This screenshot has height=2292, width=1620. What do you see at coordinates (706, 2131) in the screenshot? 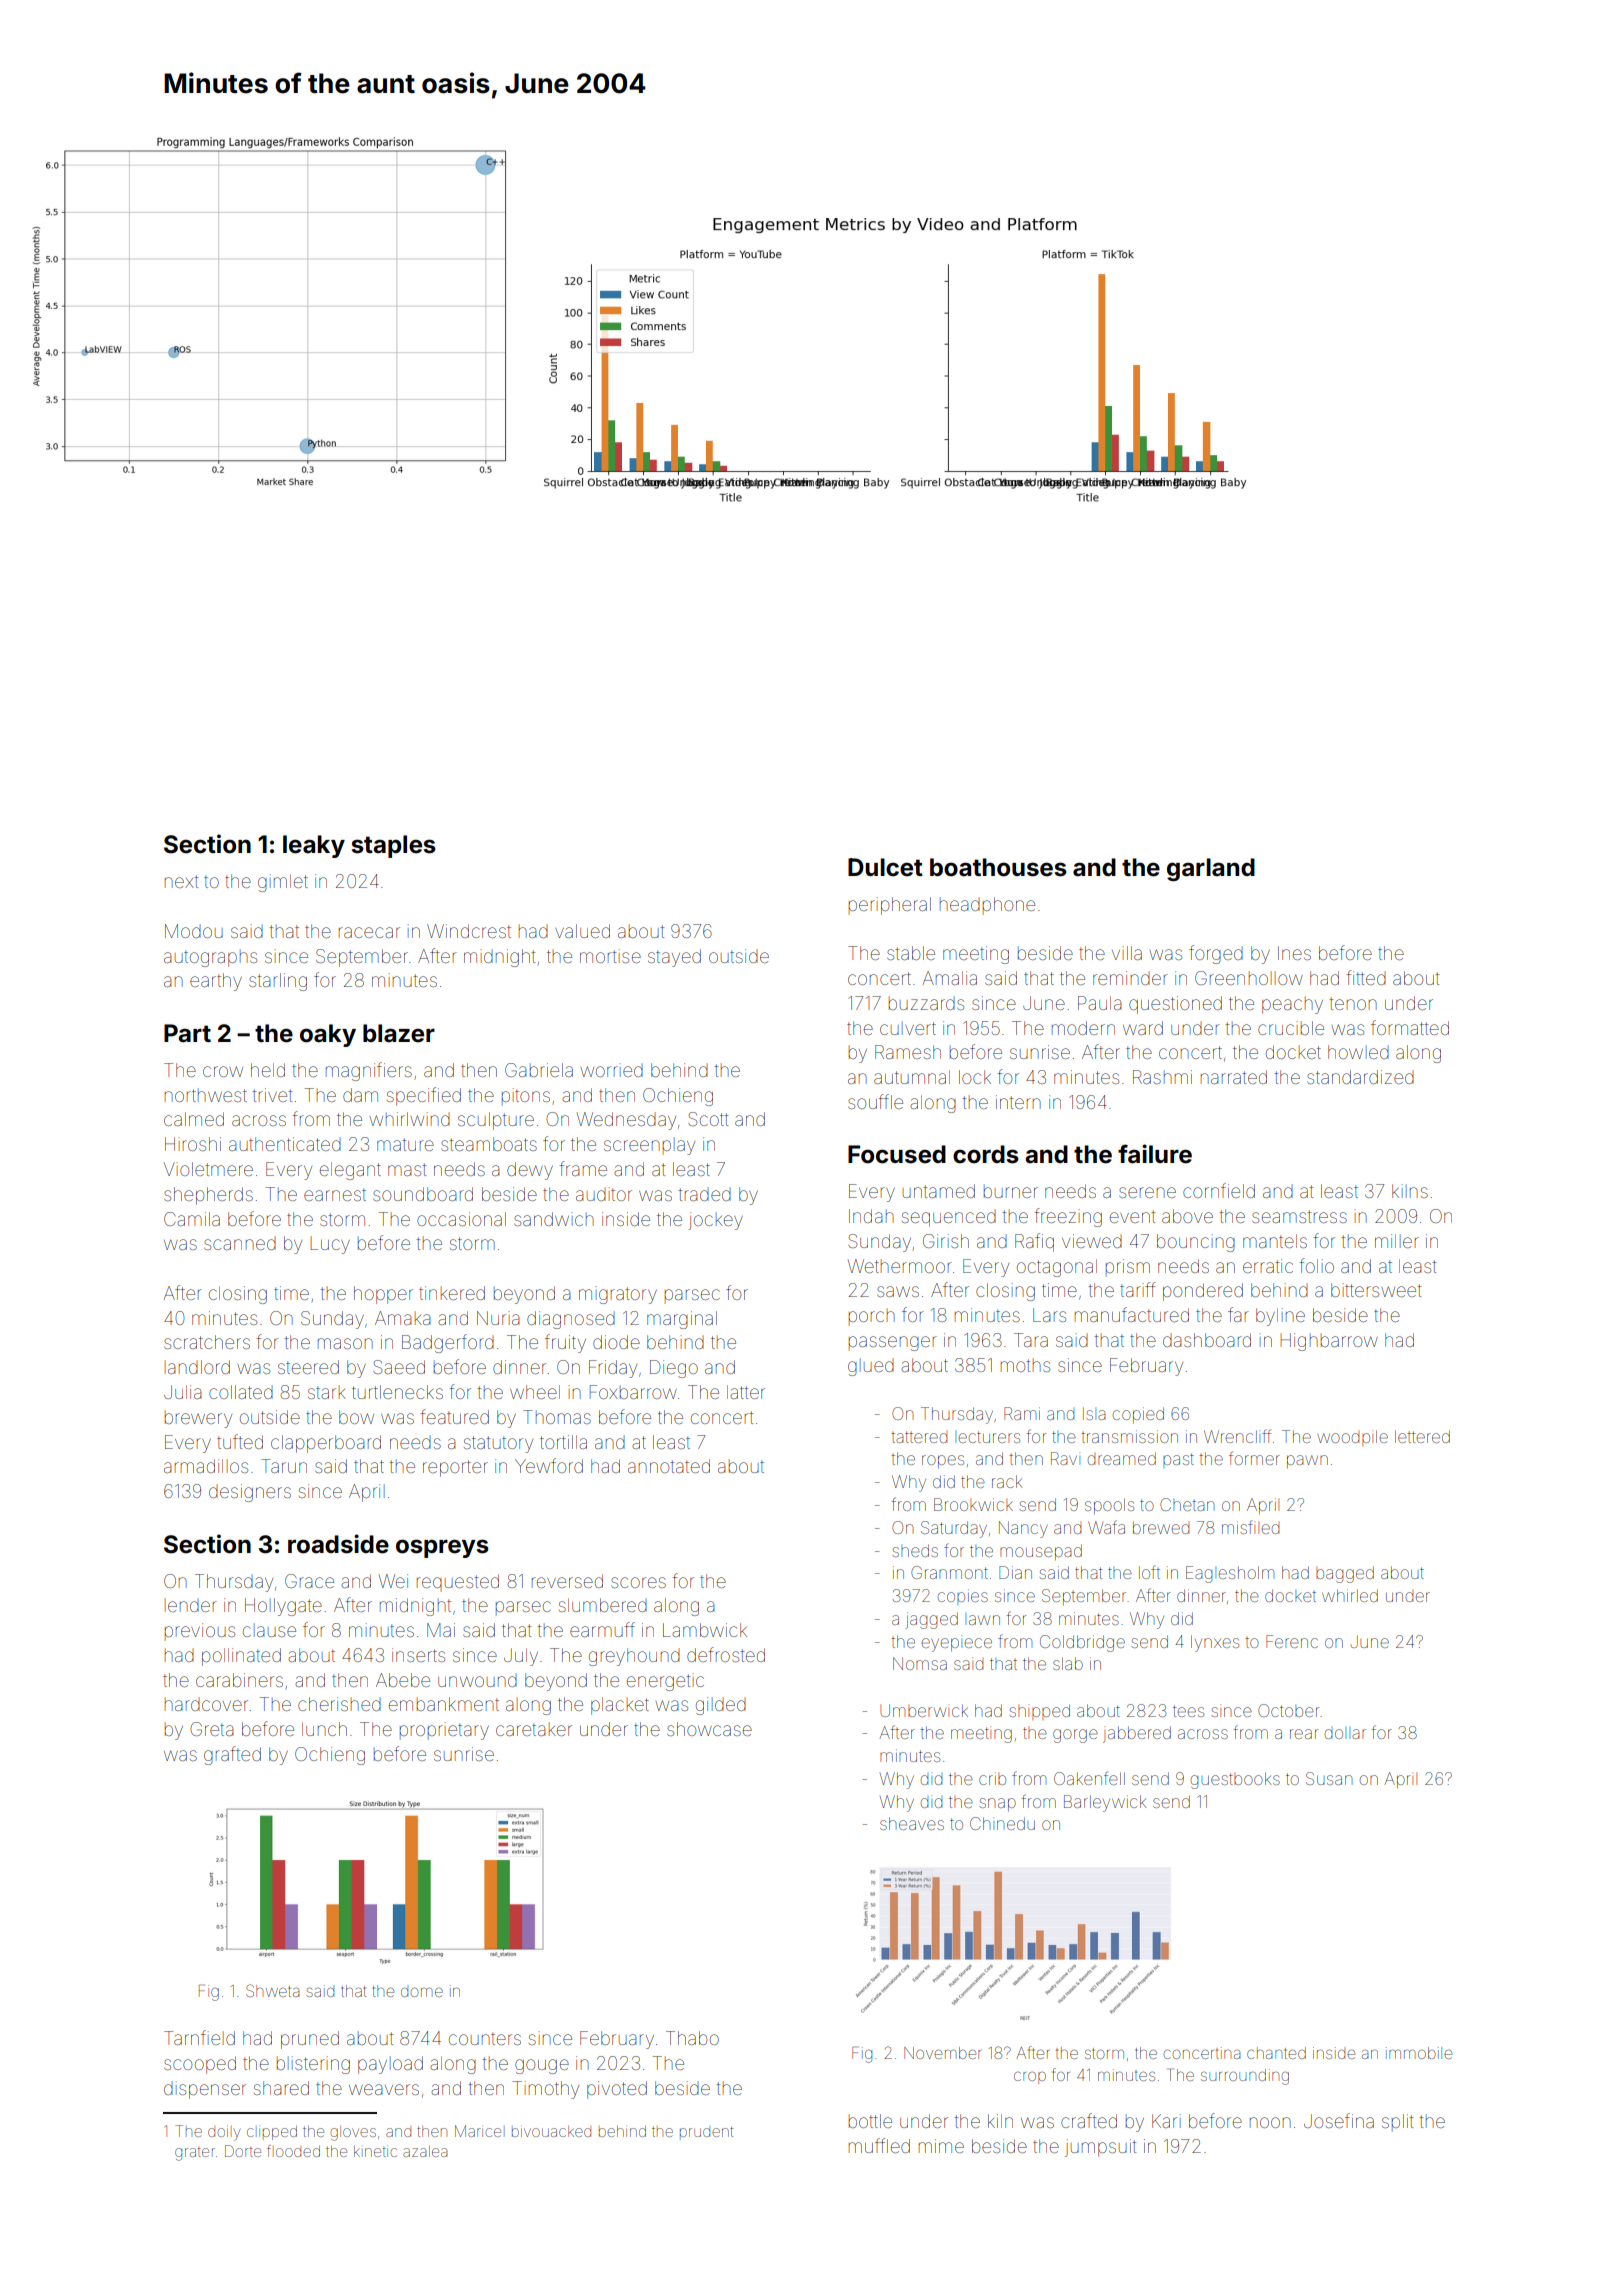
I see `prudent` at bounding box center [706, 2131].
